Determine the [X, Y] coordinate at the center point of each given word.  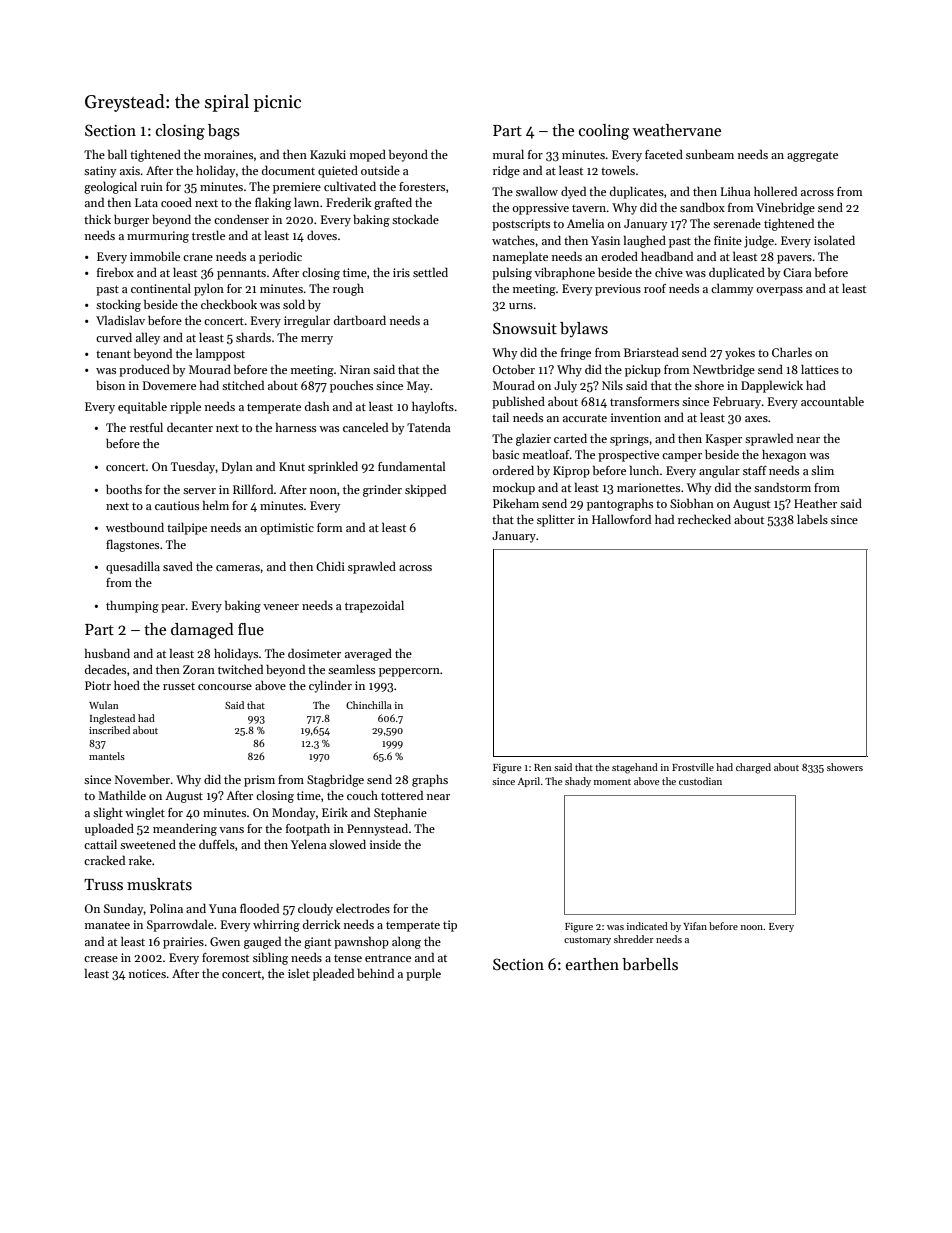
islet [299, 973]
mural [508, 154]
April [529, 782]
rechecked [704, 519]
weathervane [677, 130]
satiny [100, 172]
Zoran [199, 669]
